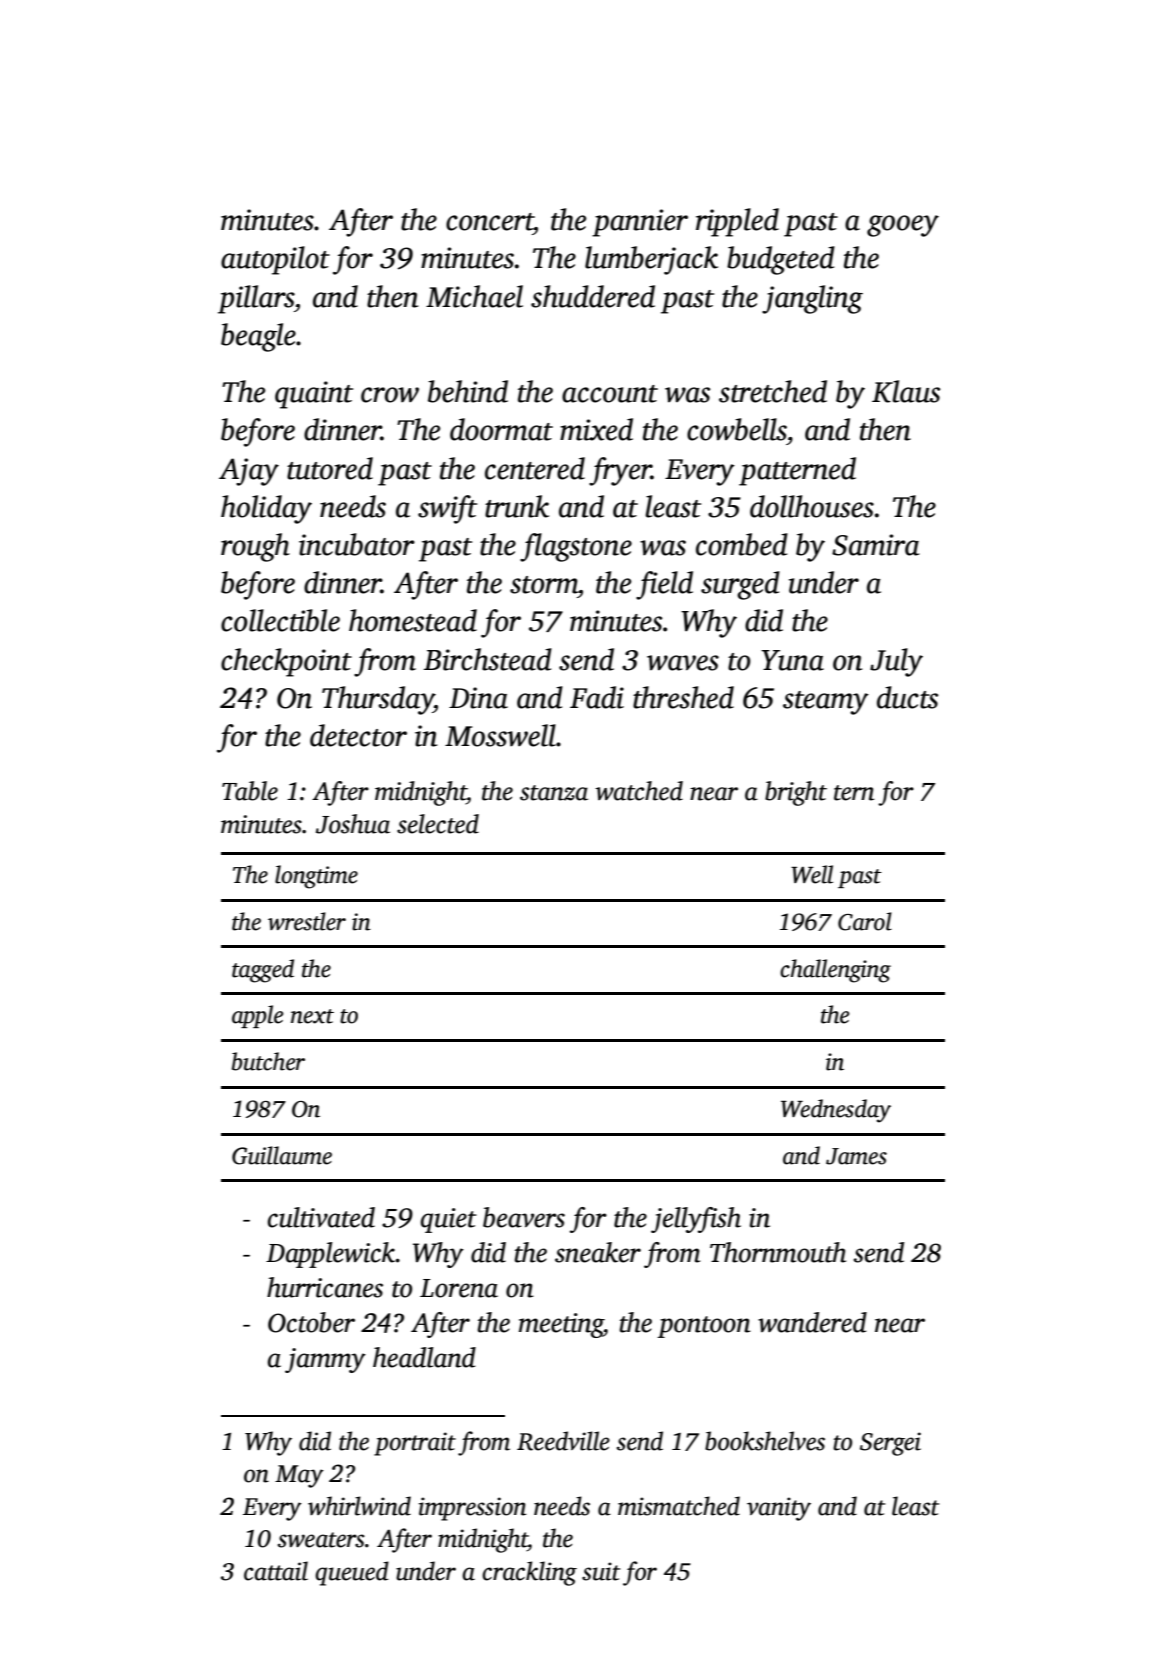 This image has width=1165, height=1654. Describe the element at coordinates (865, 921) in the image. I see `Carol` at that location.
